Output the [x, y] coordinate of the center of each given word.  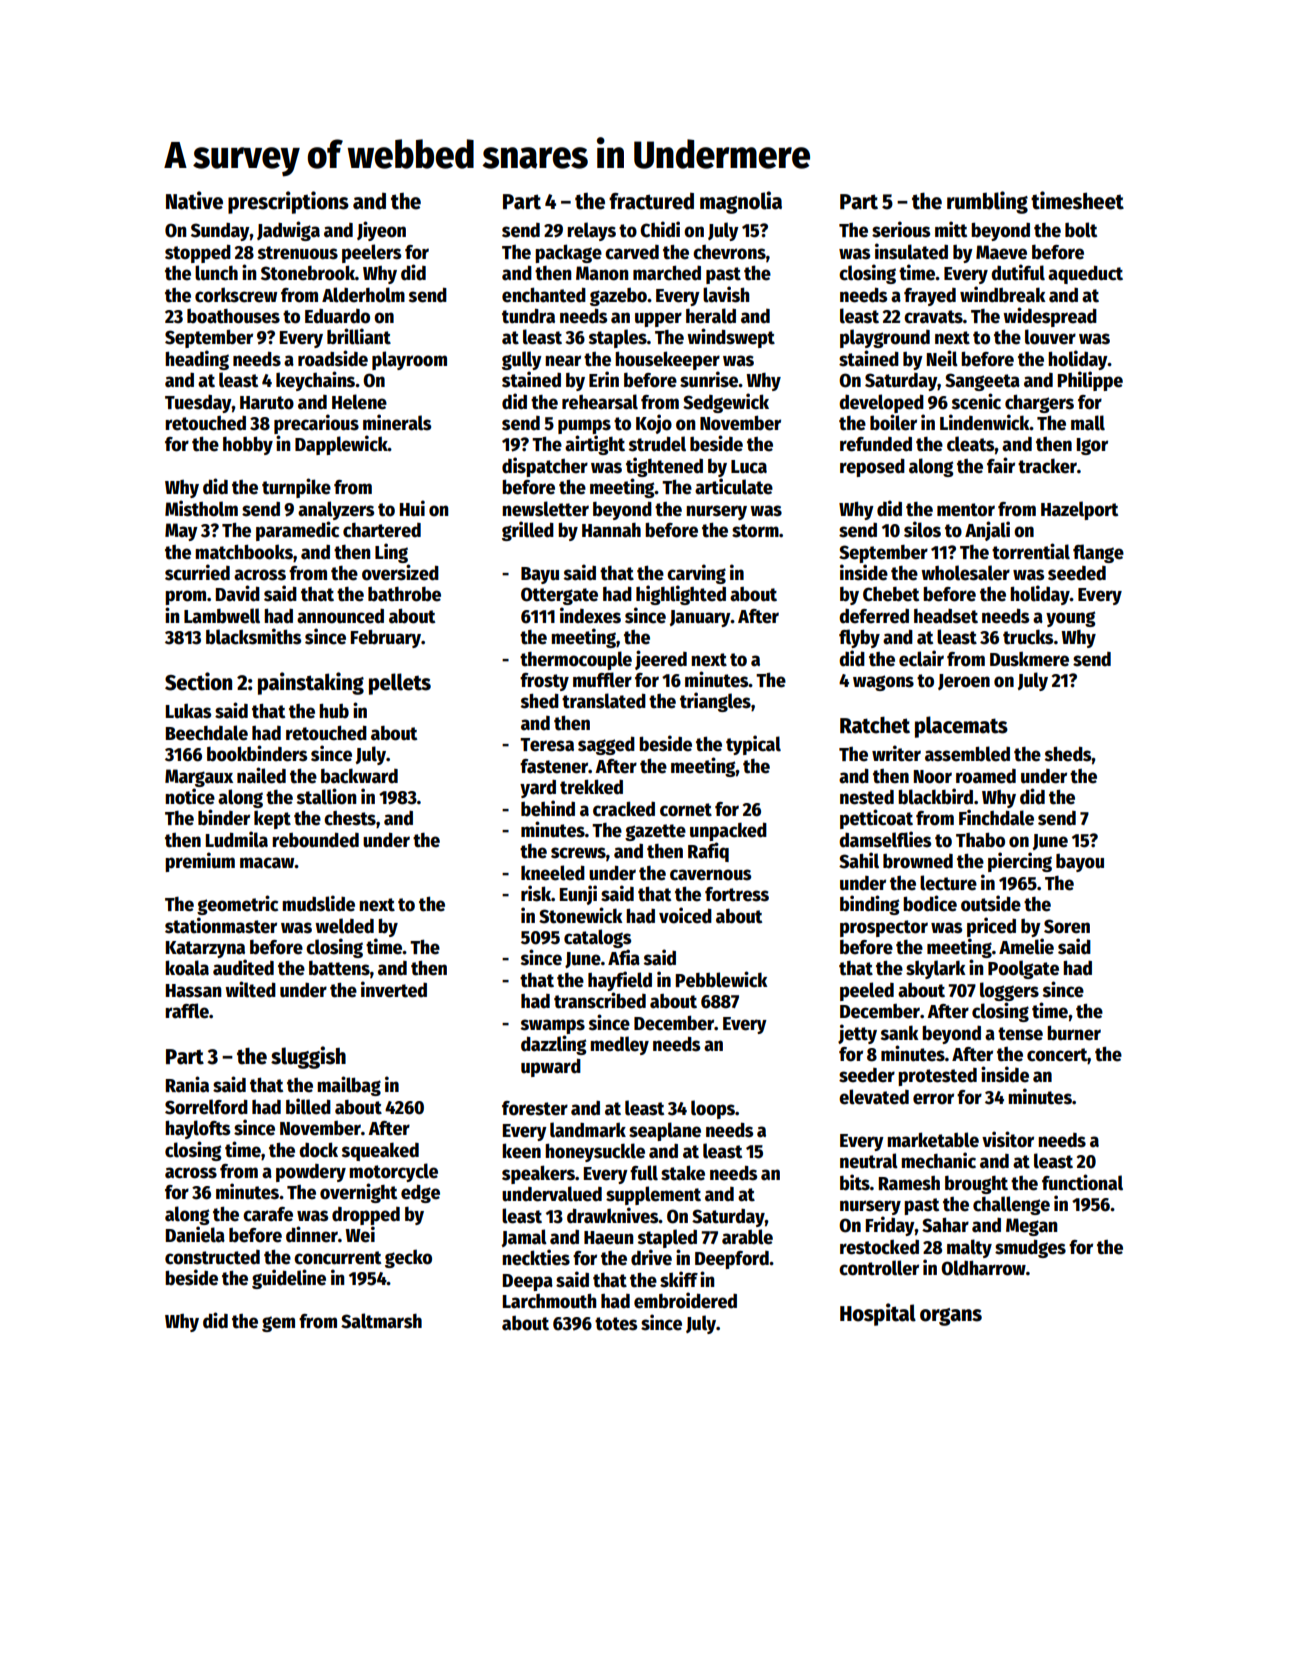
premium [200, 862]
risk [536, 893]
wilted [250, 989]
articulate [734, 486]
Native [194, 200]
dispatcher [545, 467]
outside [991, 903]
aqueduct [1085, 274]
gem [278, 1324]
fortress [737, 894]
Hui [412, 508]
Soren [1067, 926]
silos [922, 529]
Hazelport [1079, 510]
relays [591, 231]
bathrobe [404, 594]
